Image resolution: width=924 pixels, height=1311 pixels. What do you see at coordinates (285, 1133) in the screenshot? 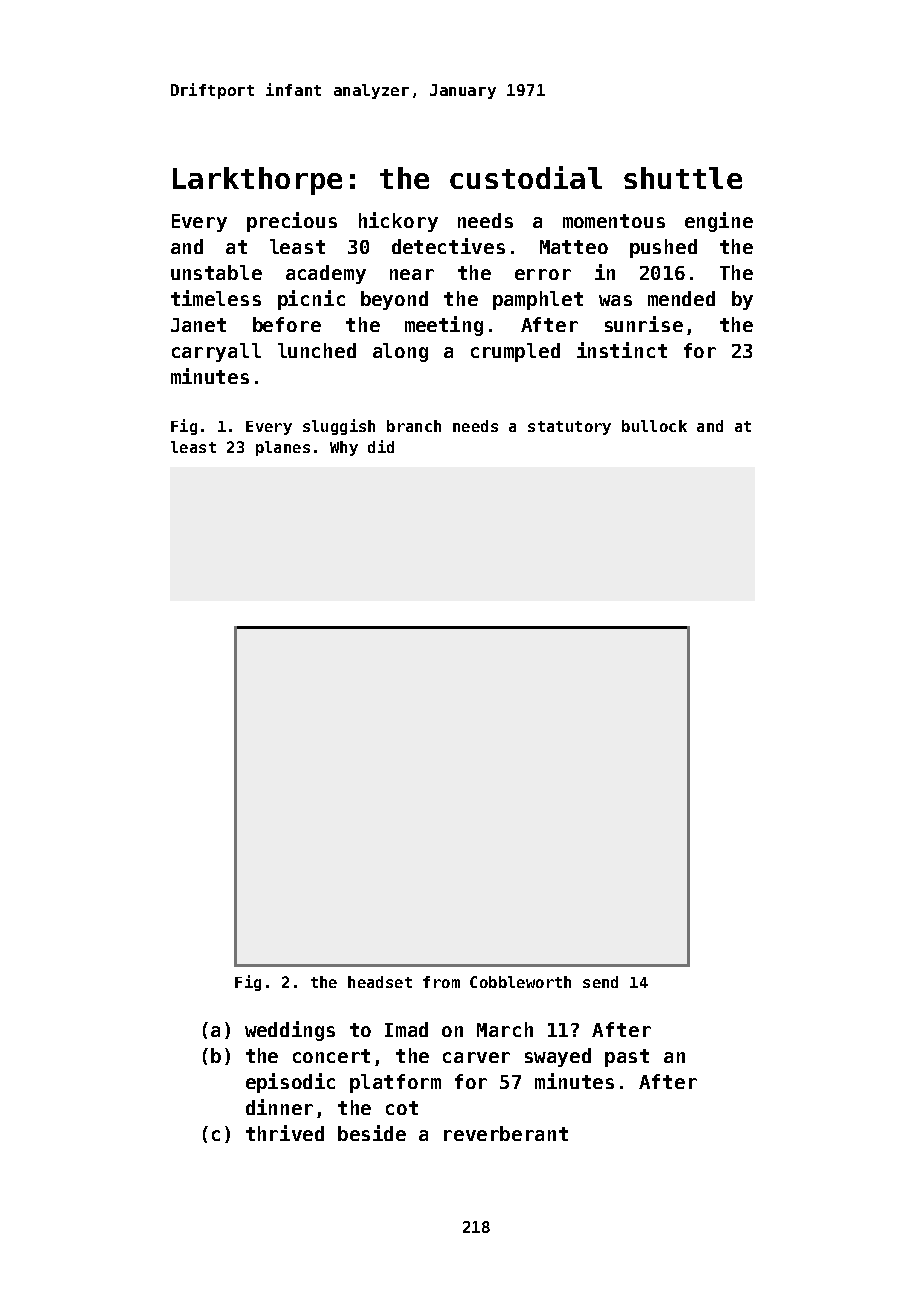
I see `thrived` at bounding box center [285, 1133].
